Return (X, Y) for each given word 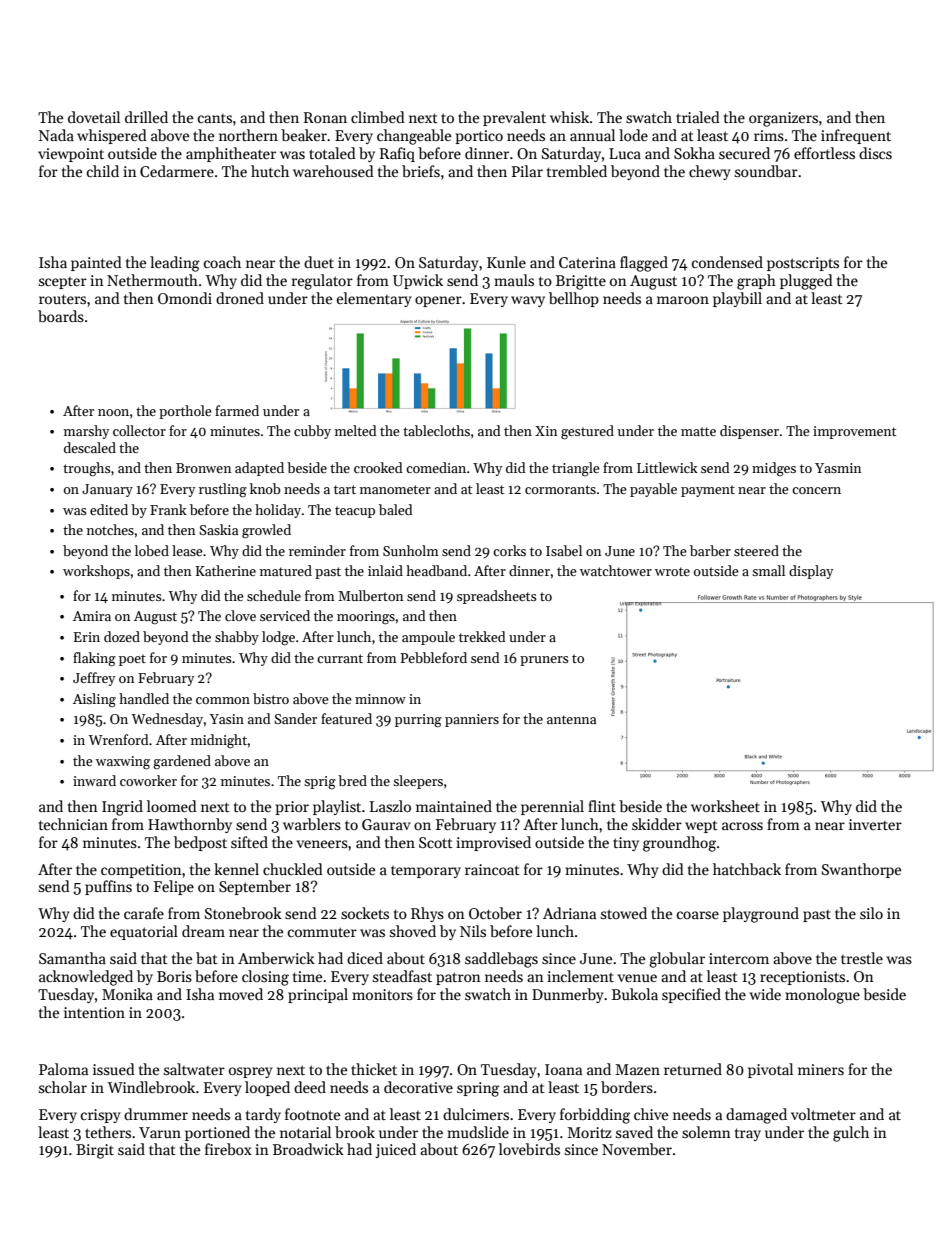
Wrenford (118, 739)
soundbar (766, 171)
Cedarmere (177, 171)
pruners (544, 661)
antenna (571, 719)
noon (113, 412)
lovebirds (529, 1149)
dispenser (749, 432)
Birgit (95, 1151)
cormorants (560, 489)
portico (479, 137)
